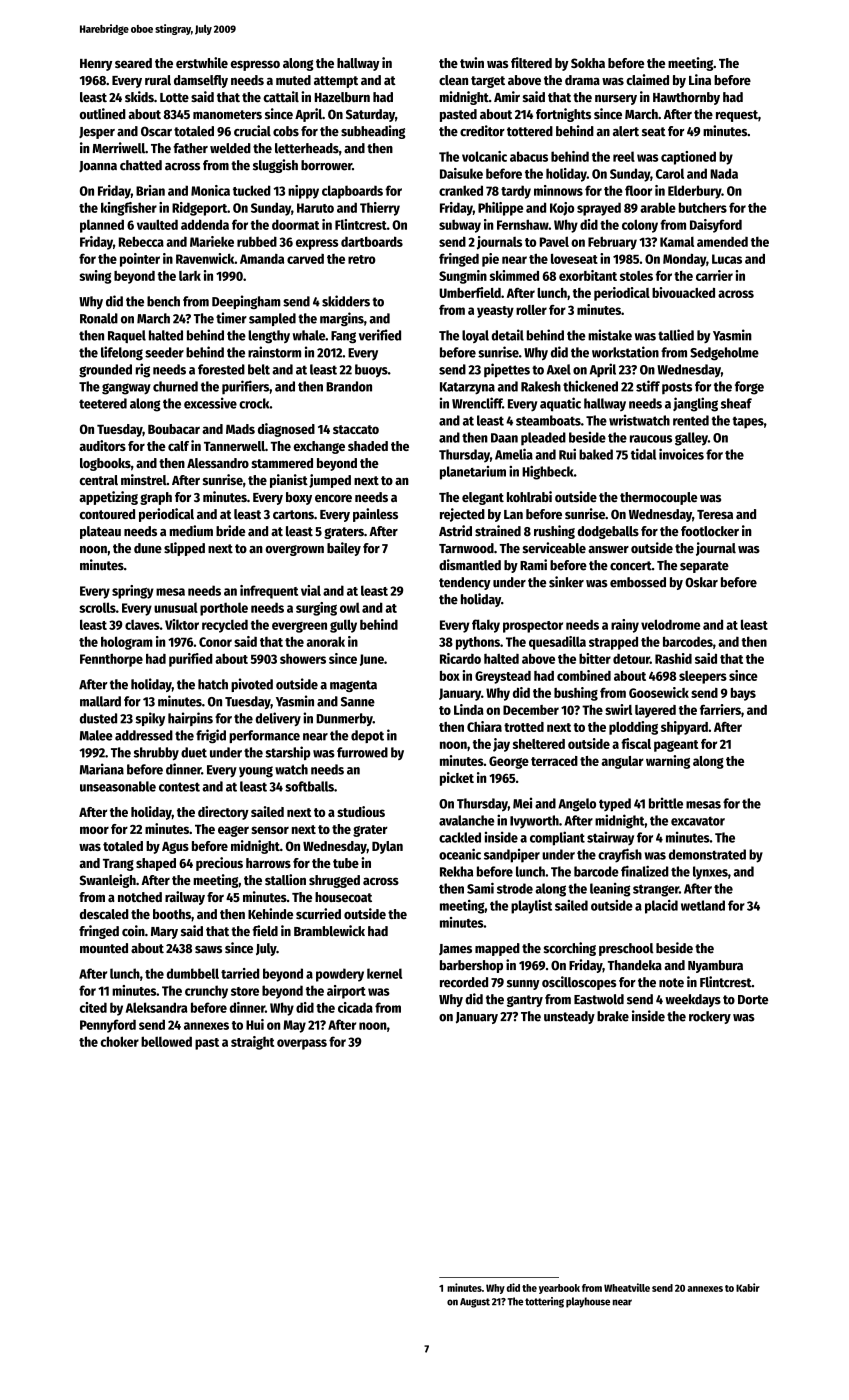  Describe the element at coordinates (202, 62) in the screenshot. I see `erstwhile` at that location.
